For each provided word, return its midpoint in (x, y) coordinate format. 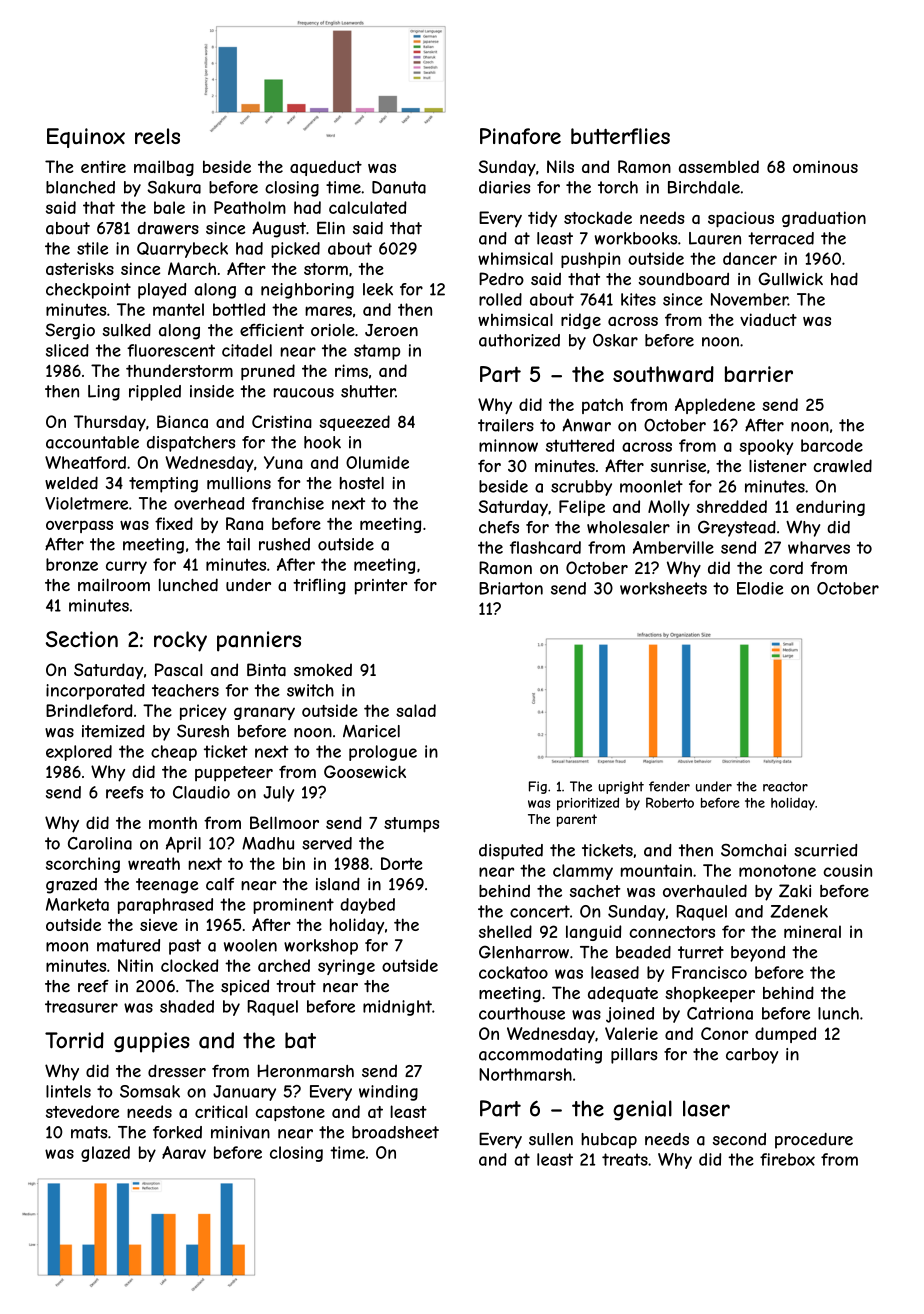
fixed (174, 523)
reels (157, 136)
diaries (504, 187)
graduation (824, 219)
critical (221, 1111)
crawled (842, 465)
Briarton (511, 588)
